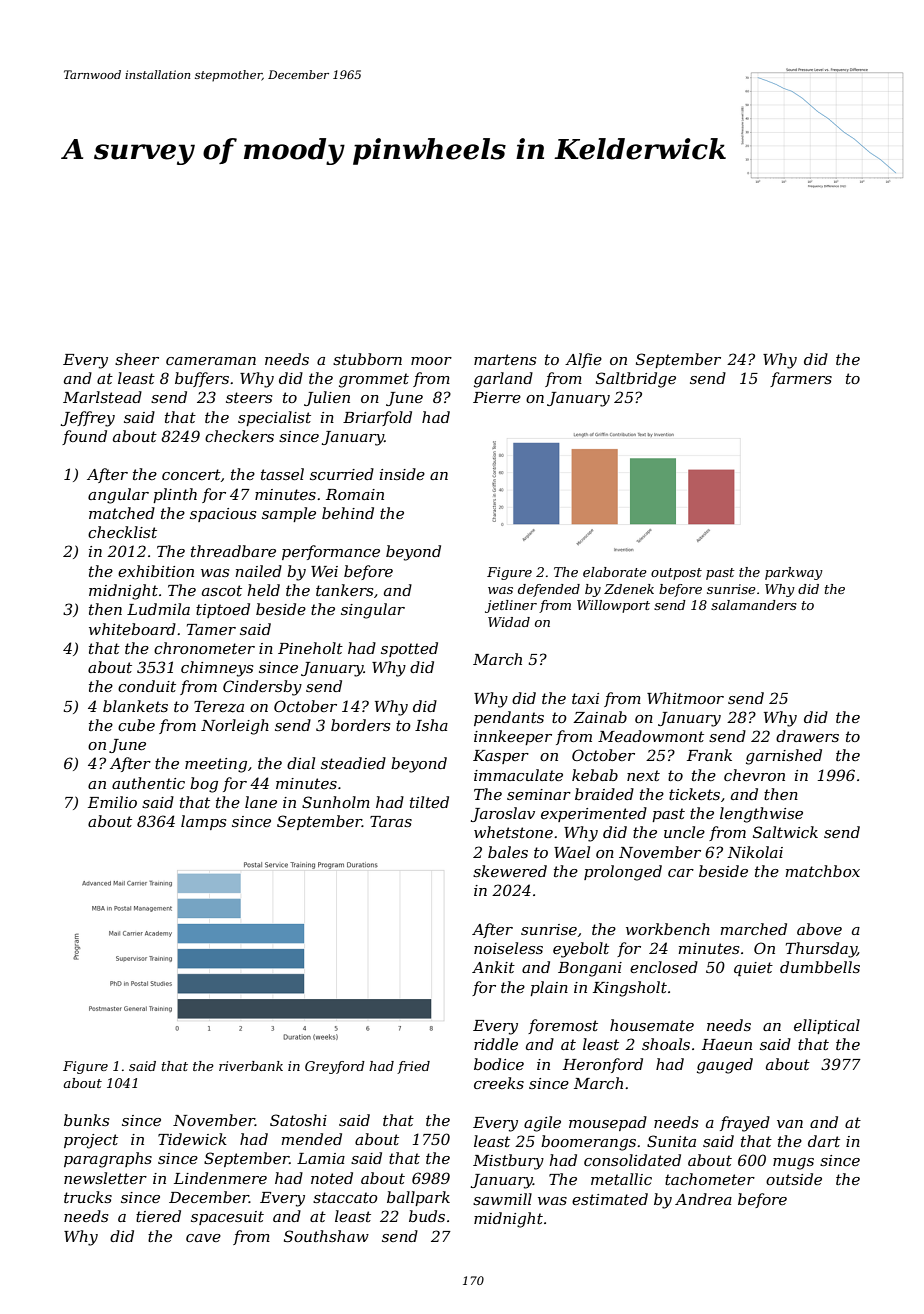 The image size is (924, 1314). What do you see at coordinates (794, 573) in the screenshot?
I see `parkway` at bounding box center [794, 573].
